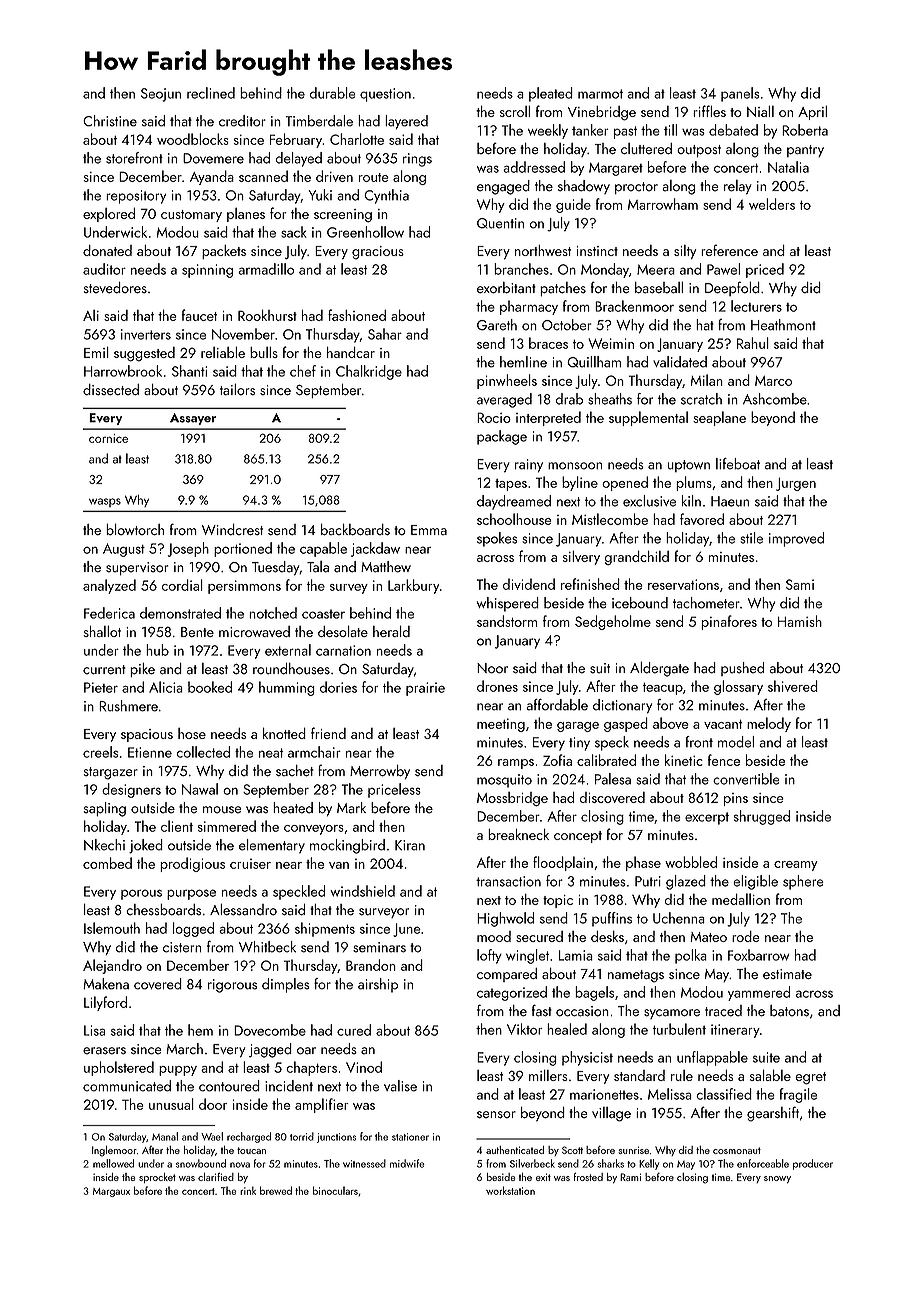 The image size is (924, 1308). Describe the element at coordinates (659, 669) in the page. I see `Aldergate` at that location.
